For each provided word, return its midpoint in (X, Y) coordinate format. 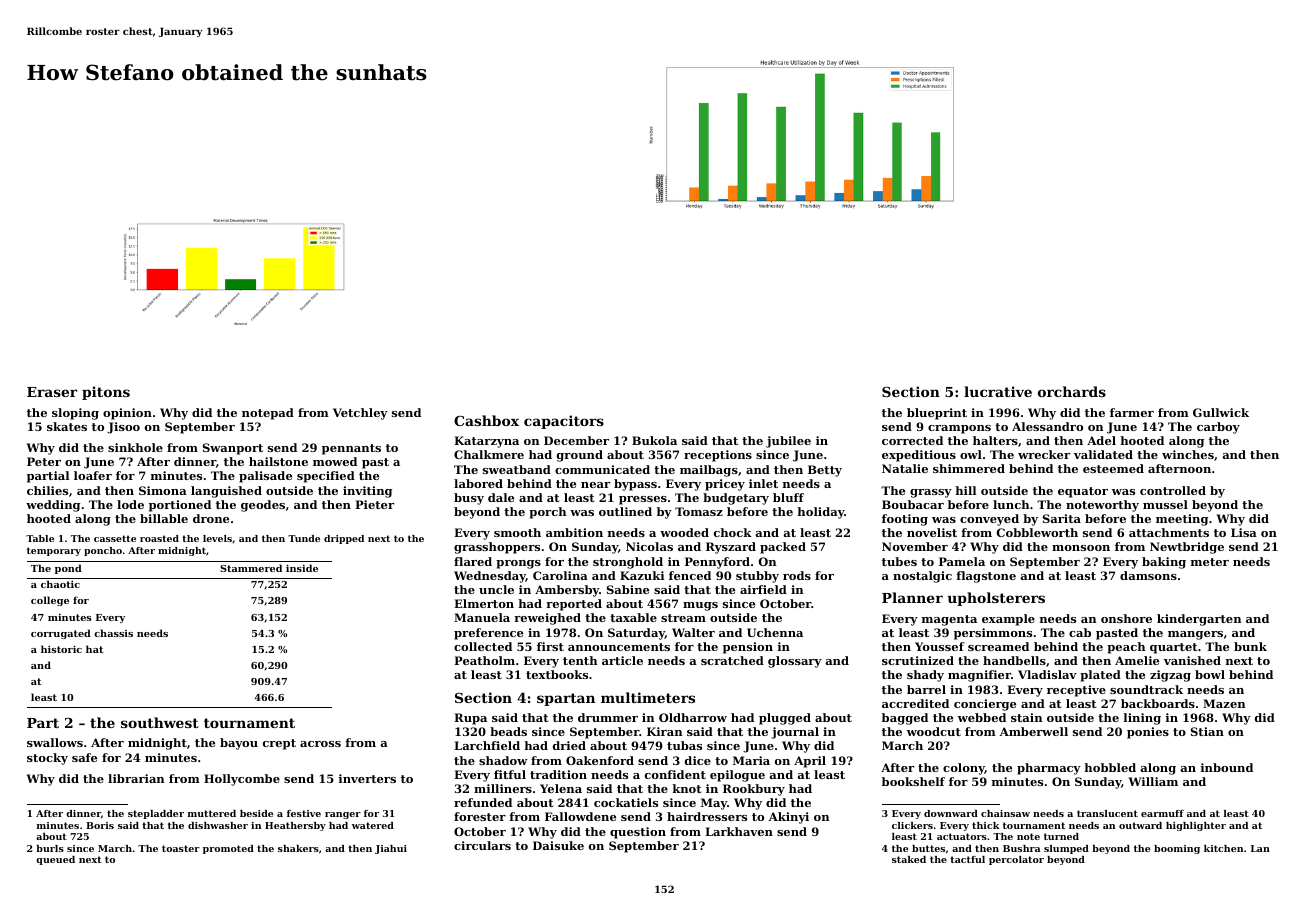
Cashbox (486, 420)
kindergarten (1199, 620)
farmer (1132, 412)
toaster (181, 848)
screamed (998, 646)
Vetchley (360, 414)
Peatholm (484, 660)
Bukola (654, 440)
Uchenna (775, 632)
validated (1103, 454)
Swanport (233, 449)
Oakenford (600, 760)
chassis (113, 633)
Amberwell (1034, 731)
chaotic (60, 584)
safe (84, 757)
